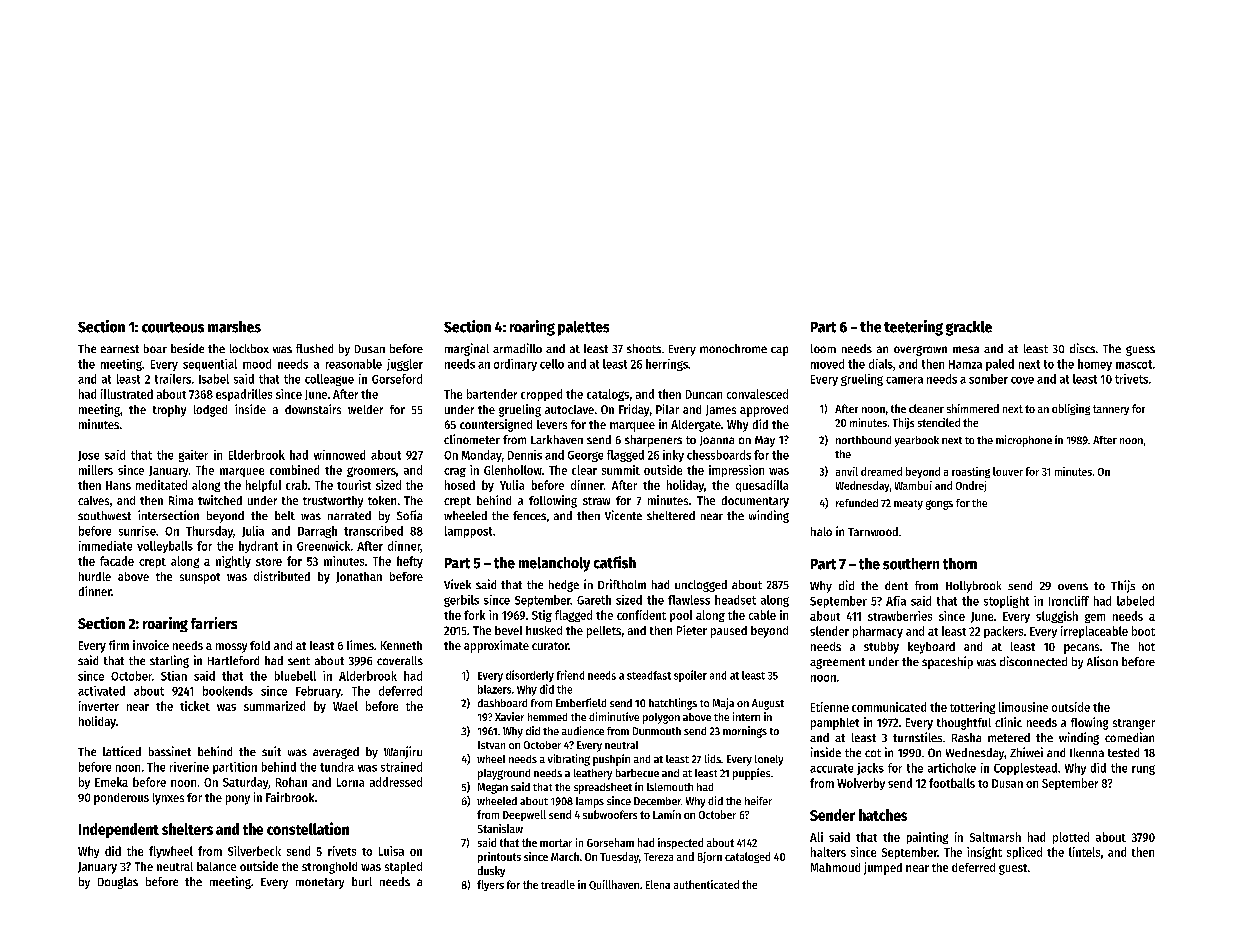  Describe the element at coordinates (231, 648) in the screenshot. I see `mossy` at that location.
